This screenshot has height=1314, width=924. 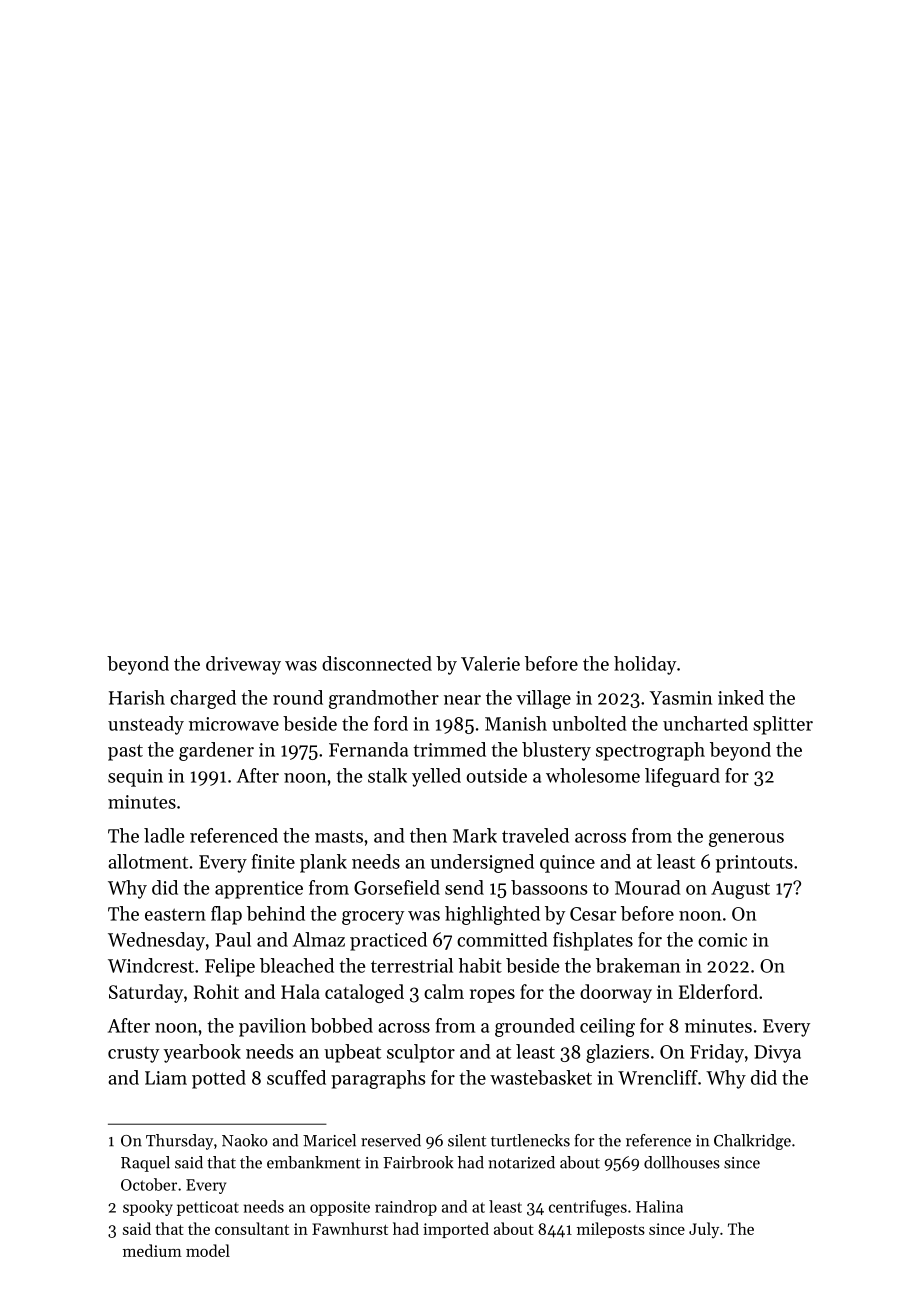 I want to click on driveway, so click(x=243, y=665).
